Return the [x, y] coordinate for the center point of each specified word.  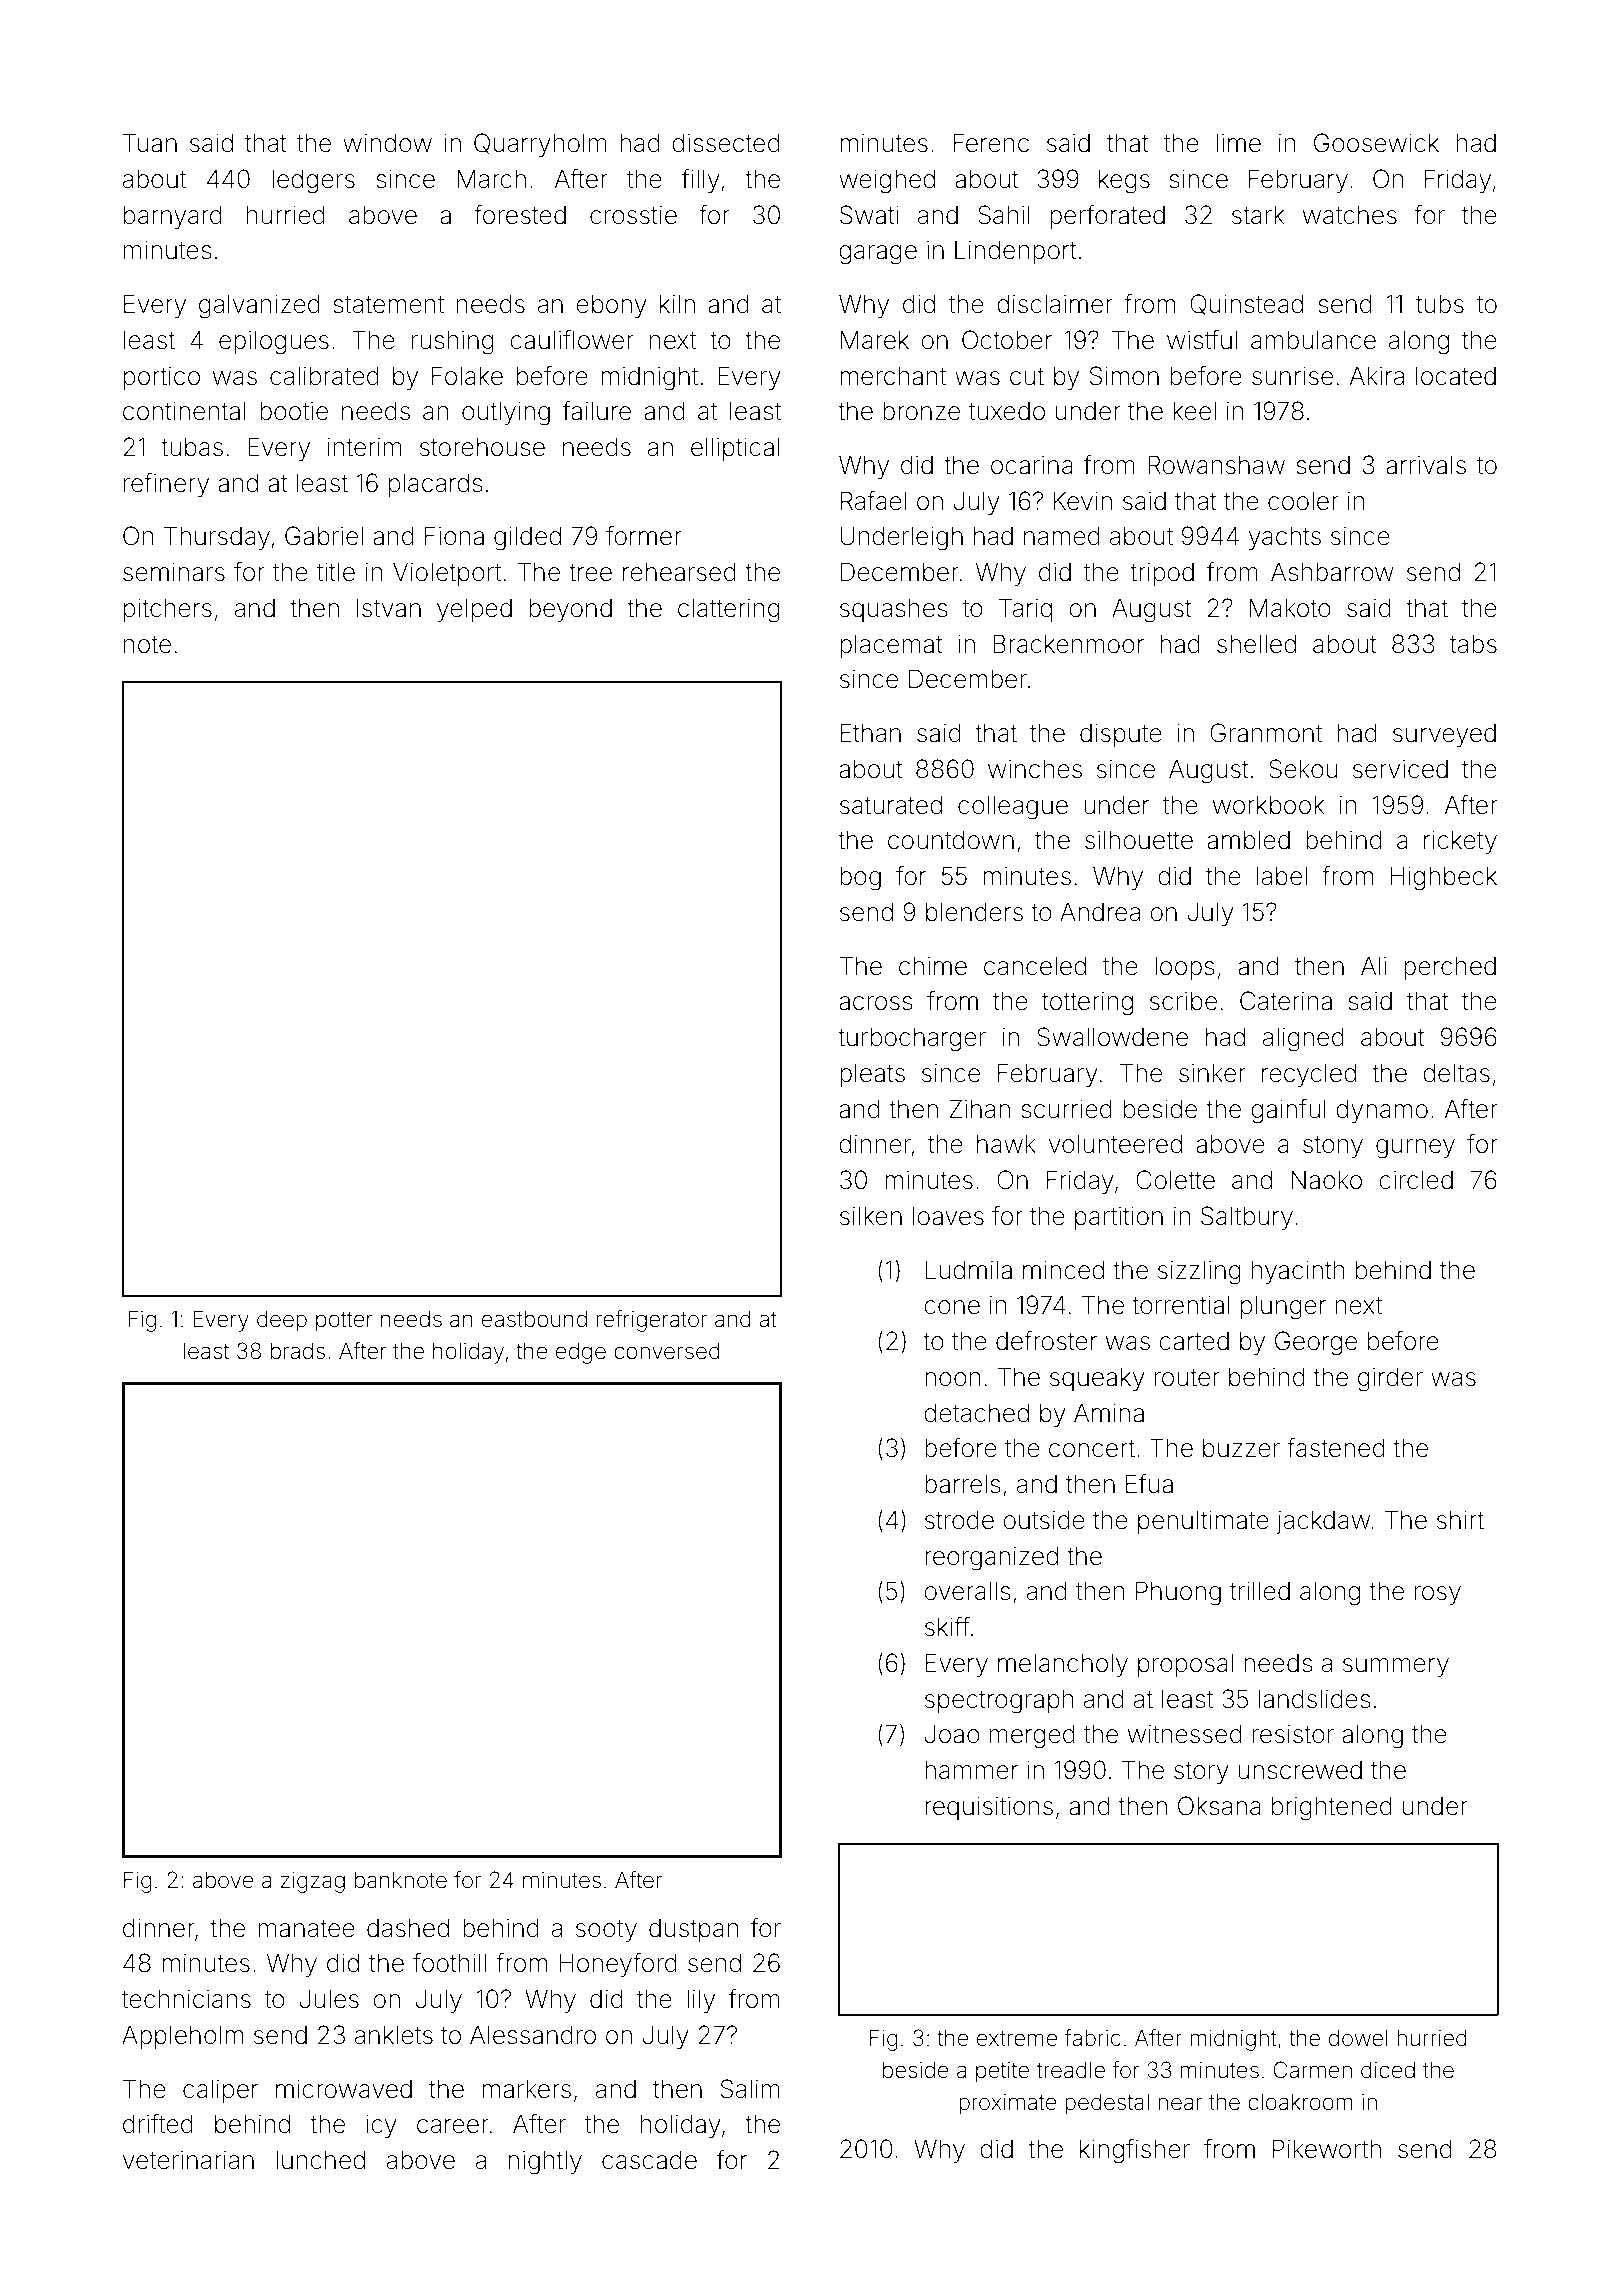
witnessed [1185, 1734]
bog [860, 878]
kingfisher [1135, 2151]
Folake [467, 376]
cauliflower [572, 340]
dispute [1121, 735]
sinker [1212, 1073]
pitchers [168, 610]
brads [298, 1351]
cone [952, 1307]
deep [282, 1321]
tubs [1440, 304]
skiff [947, 1627]
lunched [320, 2160]
